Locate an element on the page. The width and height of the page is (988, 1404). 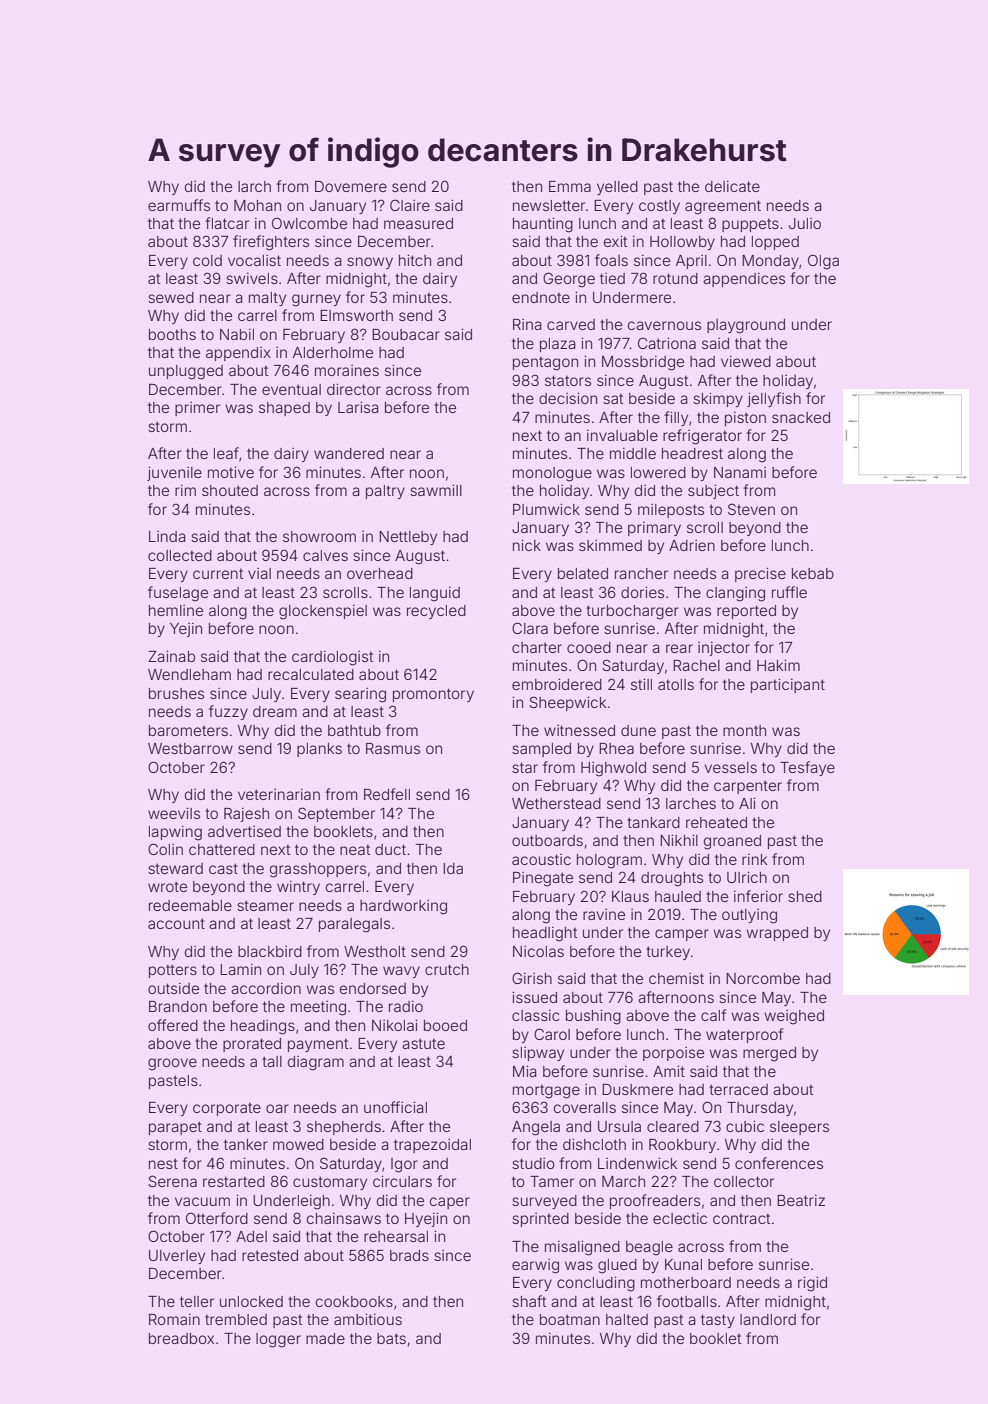
gurney is located at coordinates (316, 300).
